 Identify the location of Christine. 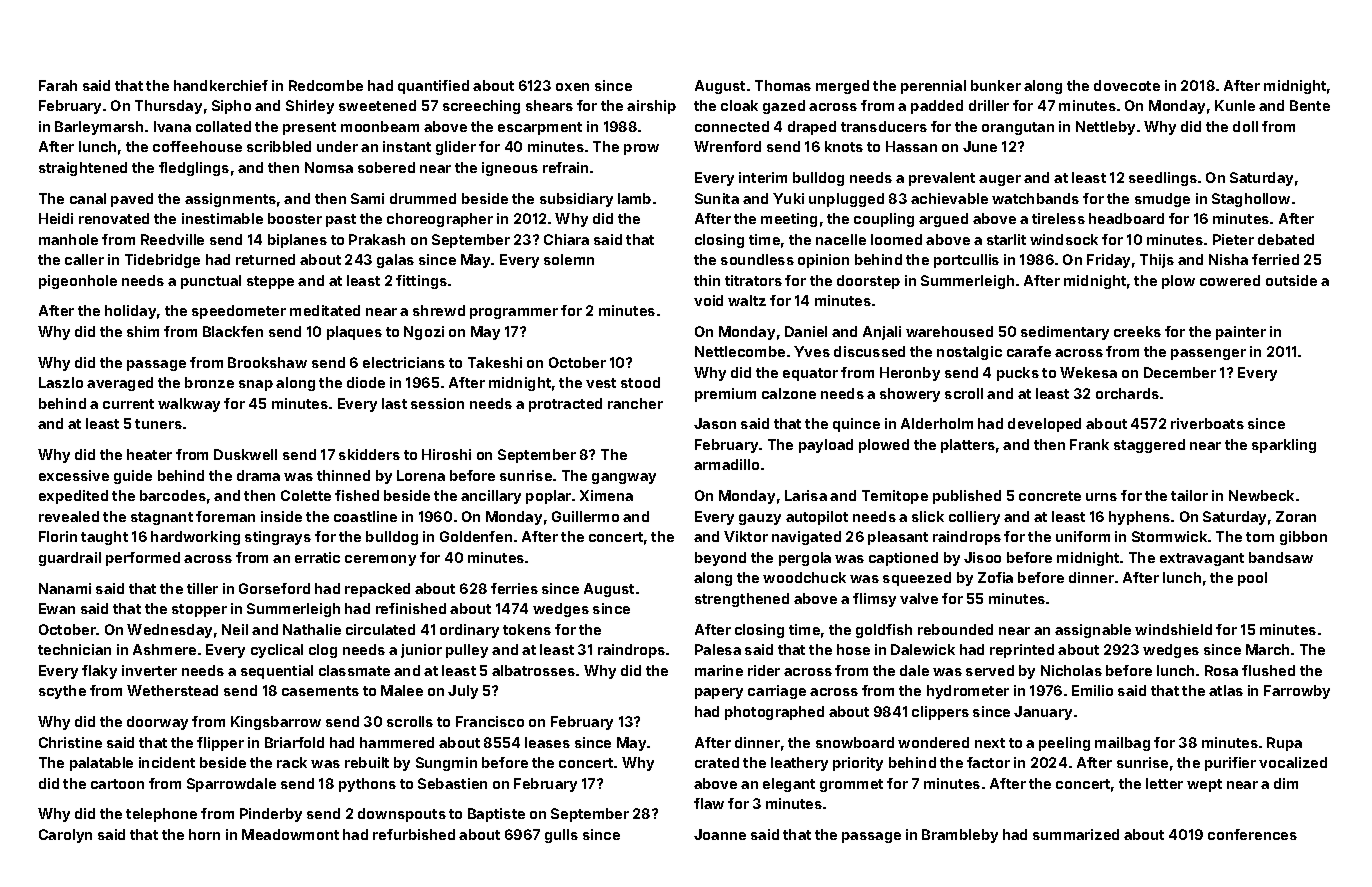
(70, 742).
